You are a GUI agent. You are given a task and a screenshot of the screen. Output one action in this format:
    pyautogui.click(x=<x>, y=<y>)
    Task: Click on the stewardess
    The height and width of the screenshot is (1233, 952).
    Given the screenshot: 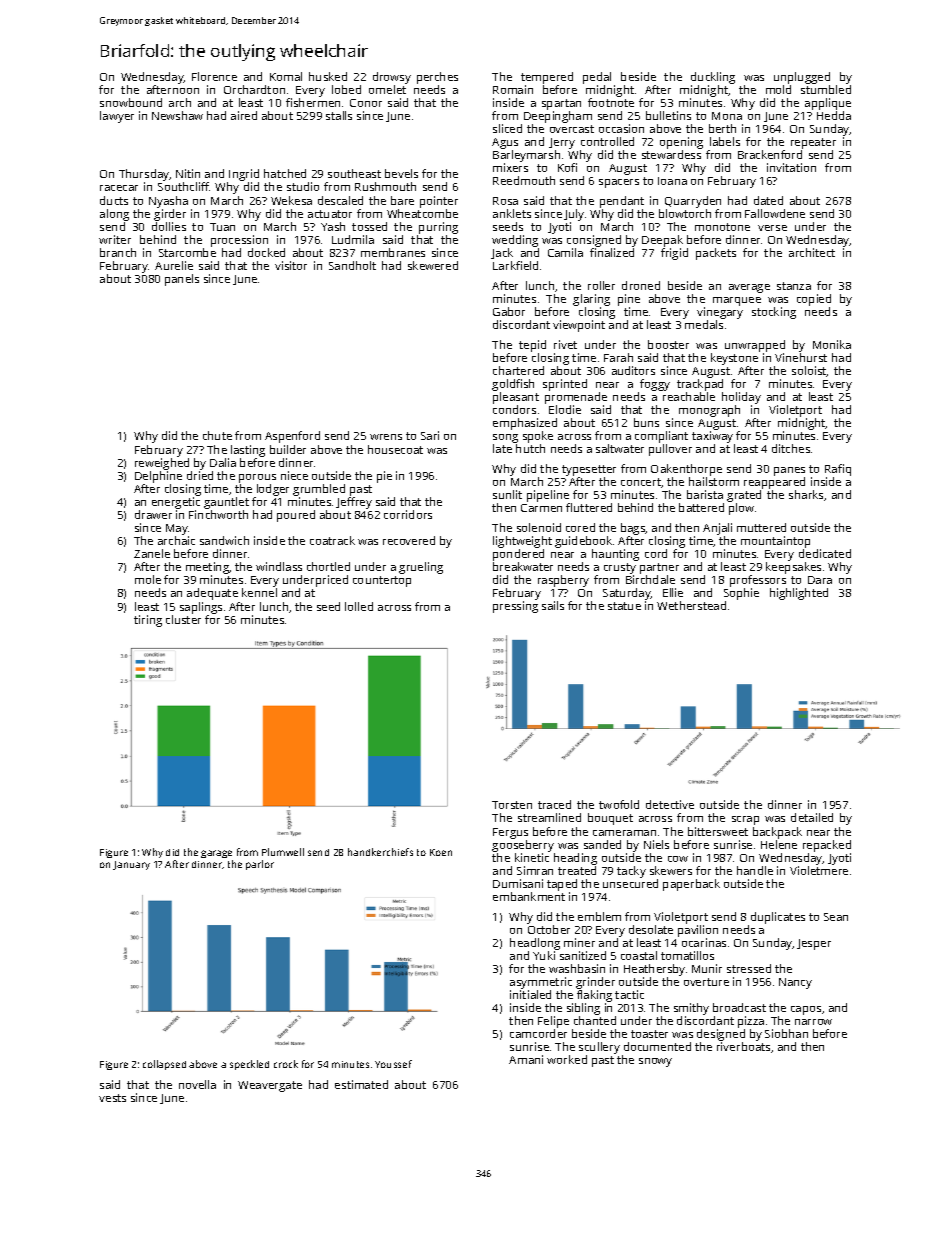 What is the action you would take?
    pyautogui.click(x=671, y=154)
